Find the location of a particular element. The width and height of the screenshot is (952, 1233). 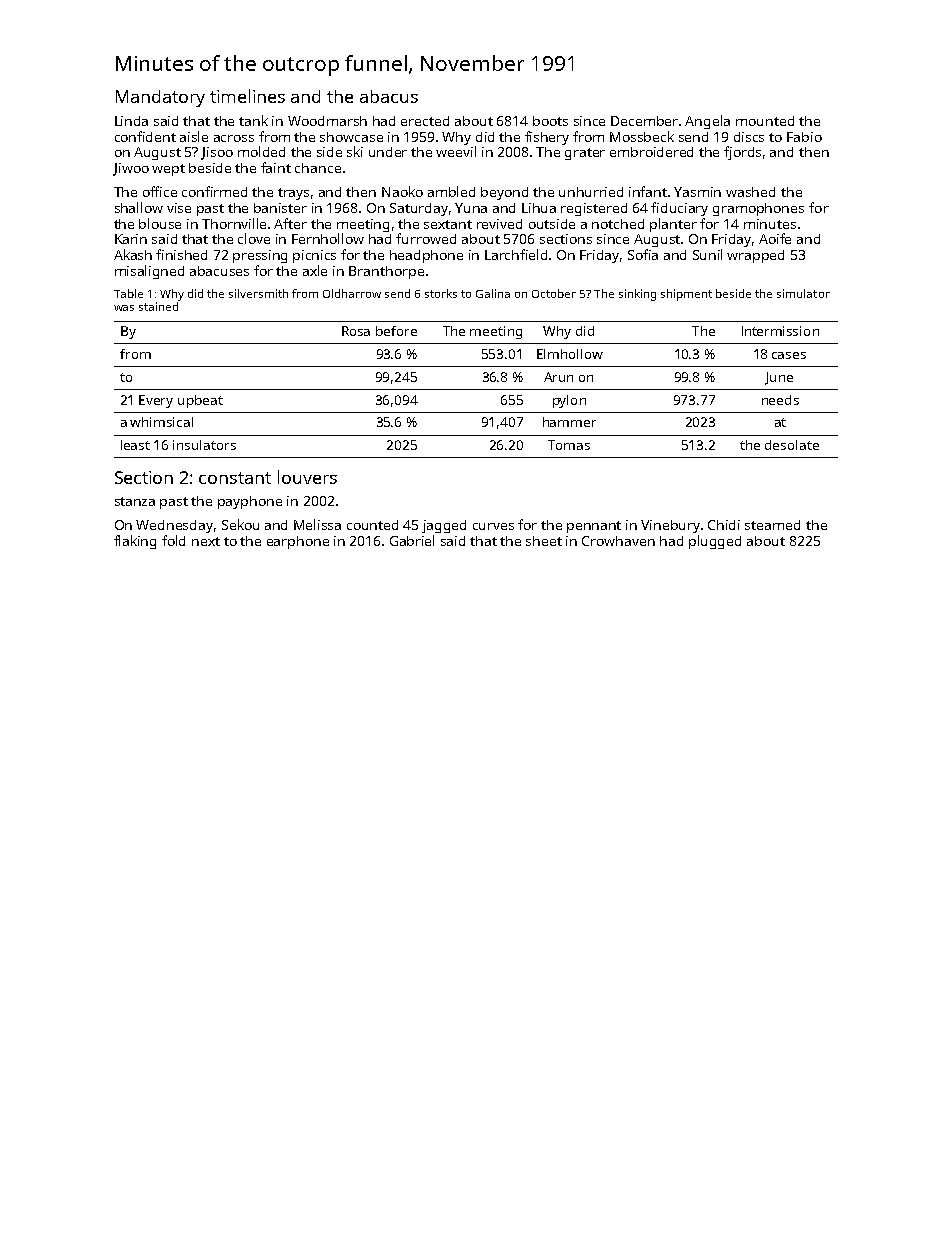

trays is located at coordinates (293, 194).
